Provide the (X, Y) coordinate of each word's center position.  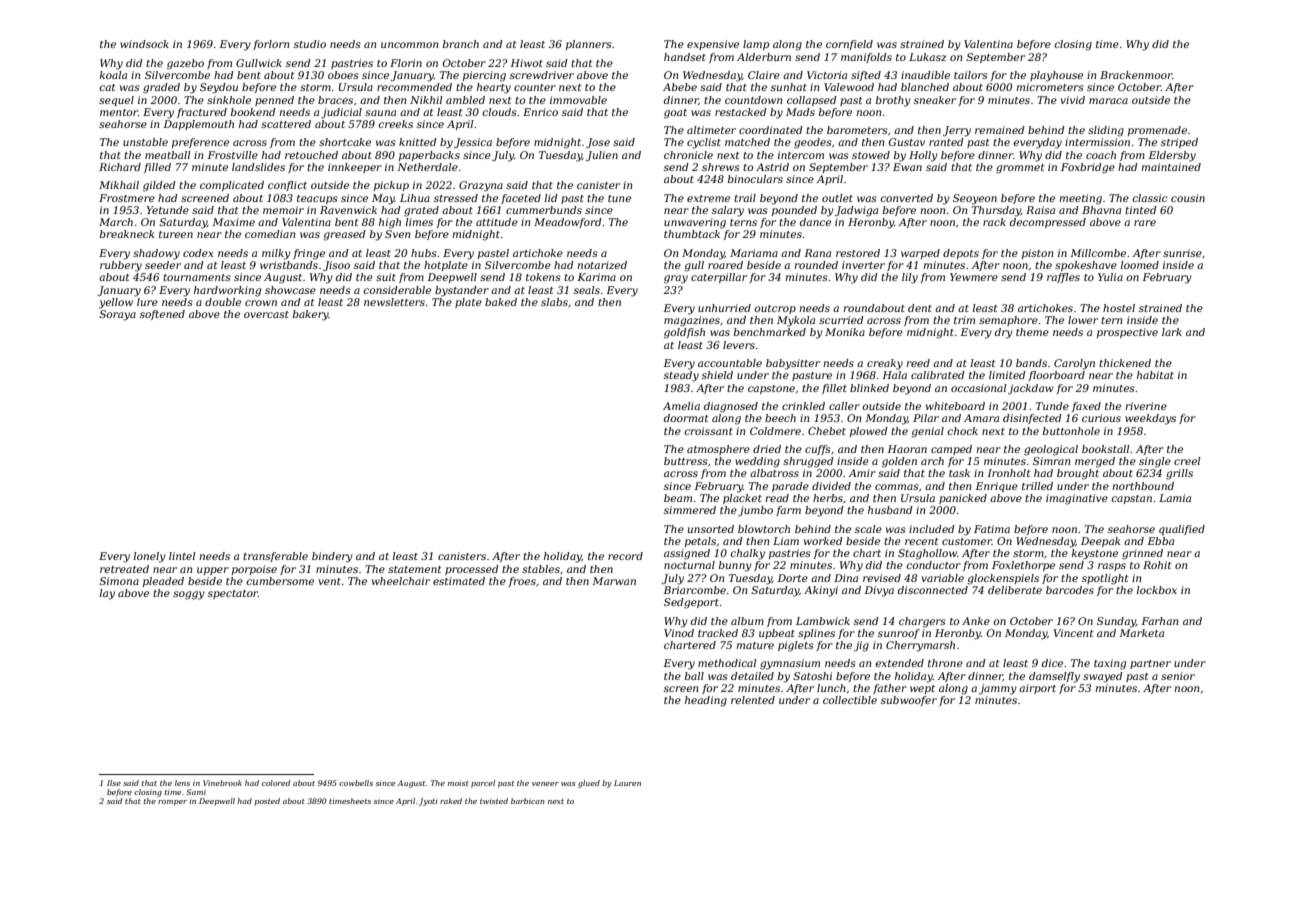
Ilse (114, 783)
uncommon (409, 45)
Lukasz (927, 57)
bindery (332, 557)
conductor (933, 565)
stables (541, 569)
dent (920, 308)
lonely (150, 557)
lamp (756, 45)
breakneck (127, 234)
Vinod (679, 633)
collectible (850, 700)
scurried (841, 320)
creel (1187, 461)
